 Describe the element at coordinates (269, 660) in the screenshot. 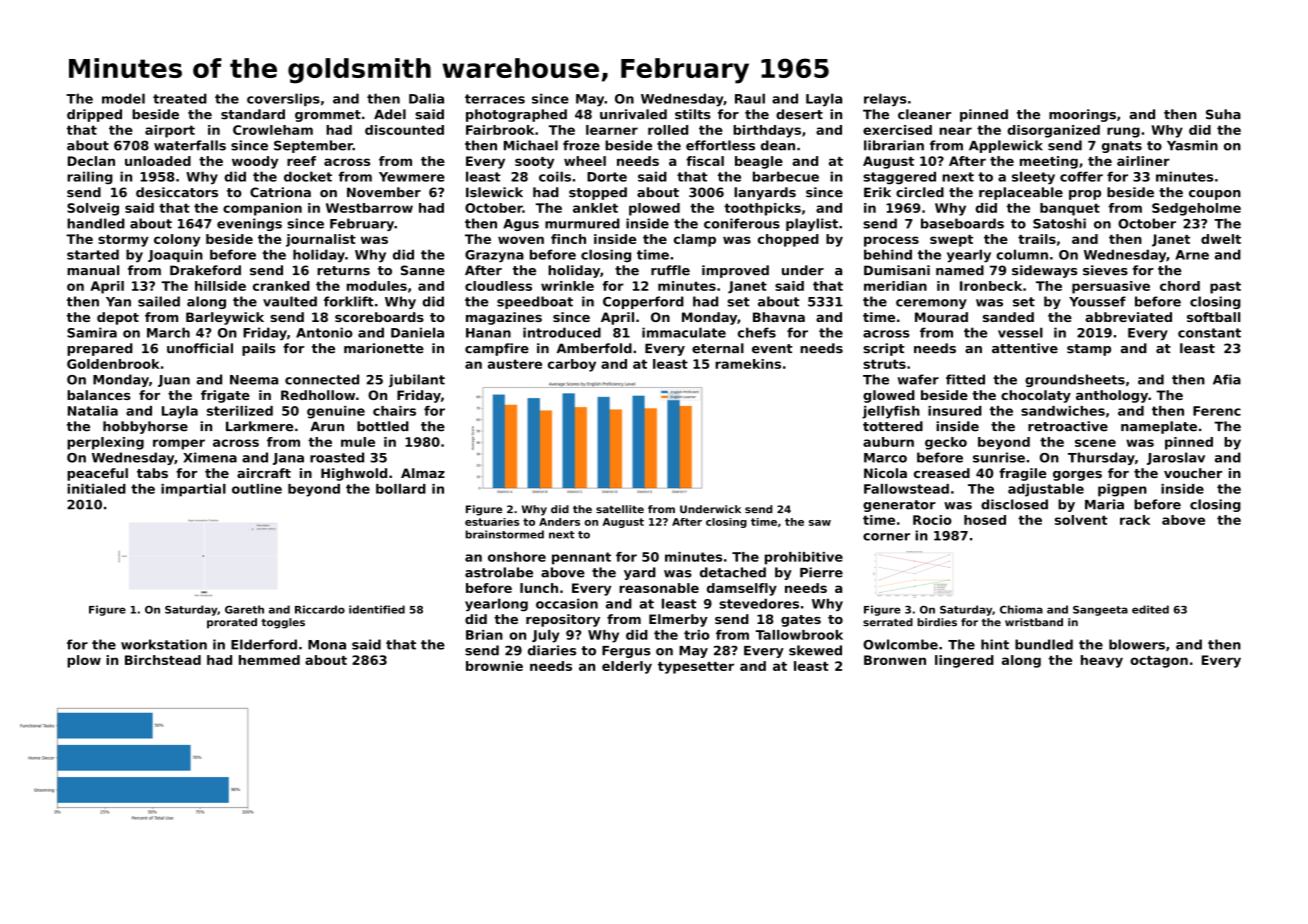

I see `hemmed` at that location.
